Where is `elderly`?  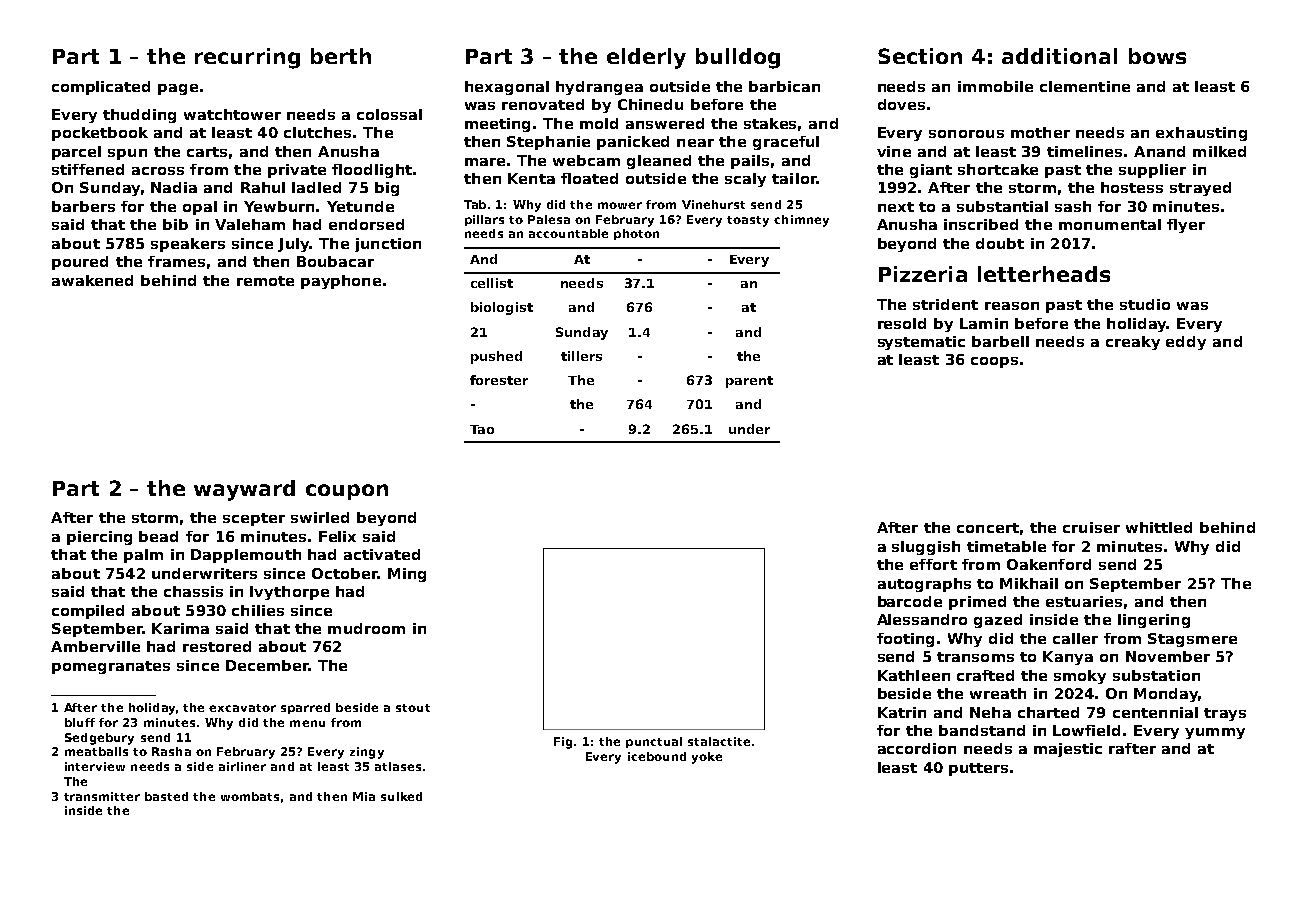 elderly is located at coordinates (646, 58).
